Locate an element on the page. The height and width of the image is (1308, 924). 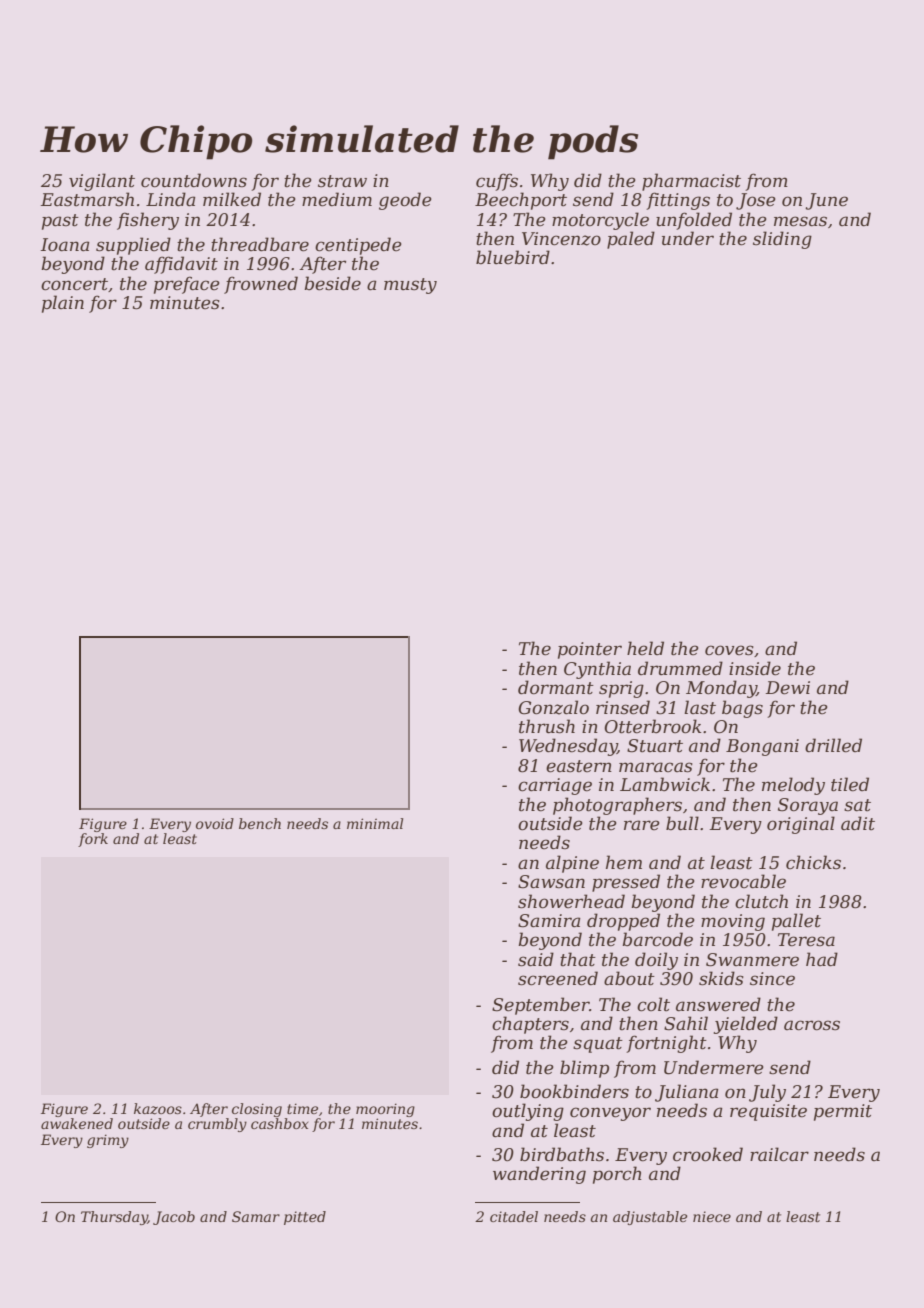
screened is located at coordinates (558, 978).
